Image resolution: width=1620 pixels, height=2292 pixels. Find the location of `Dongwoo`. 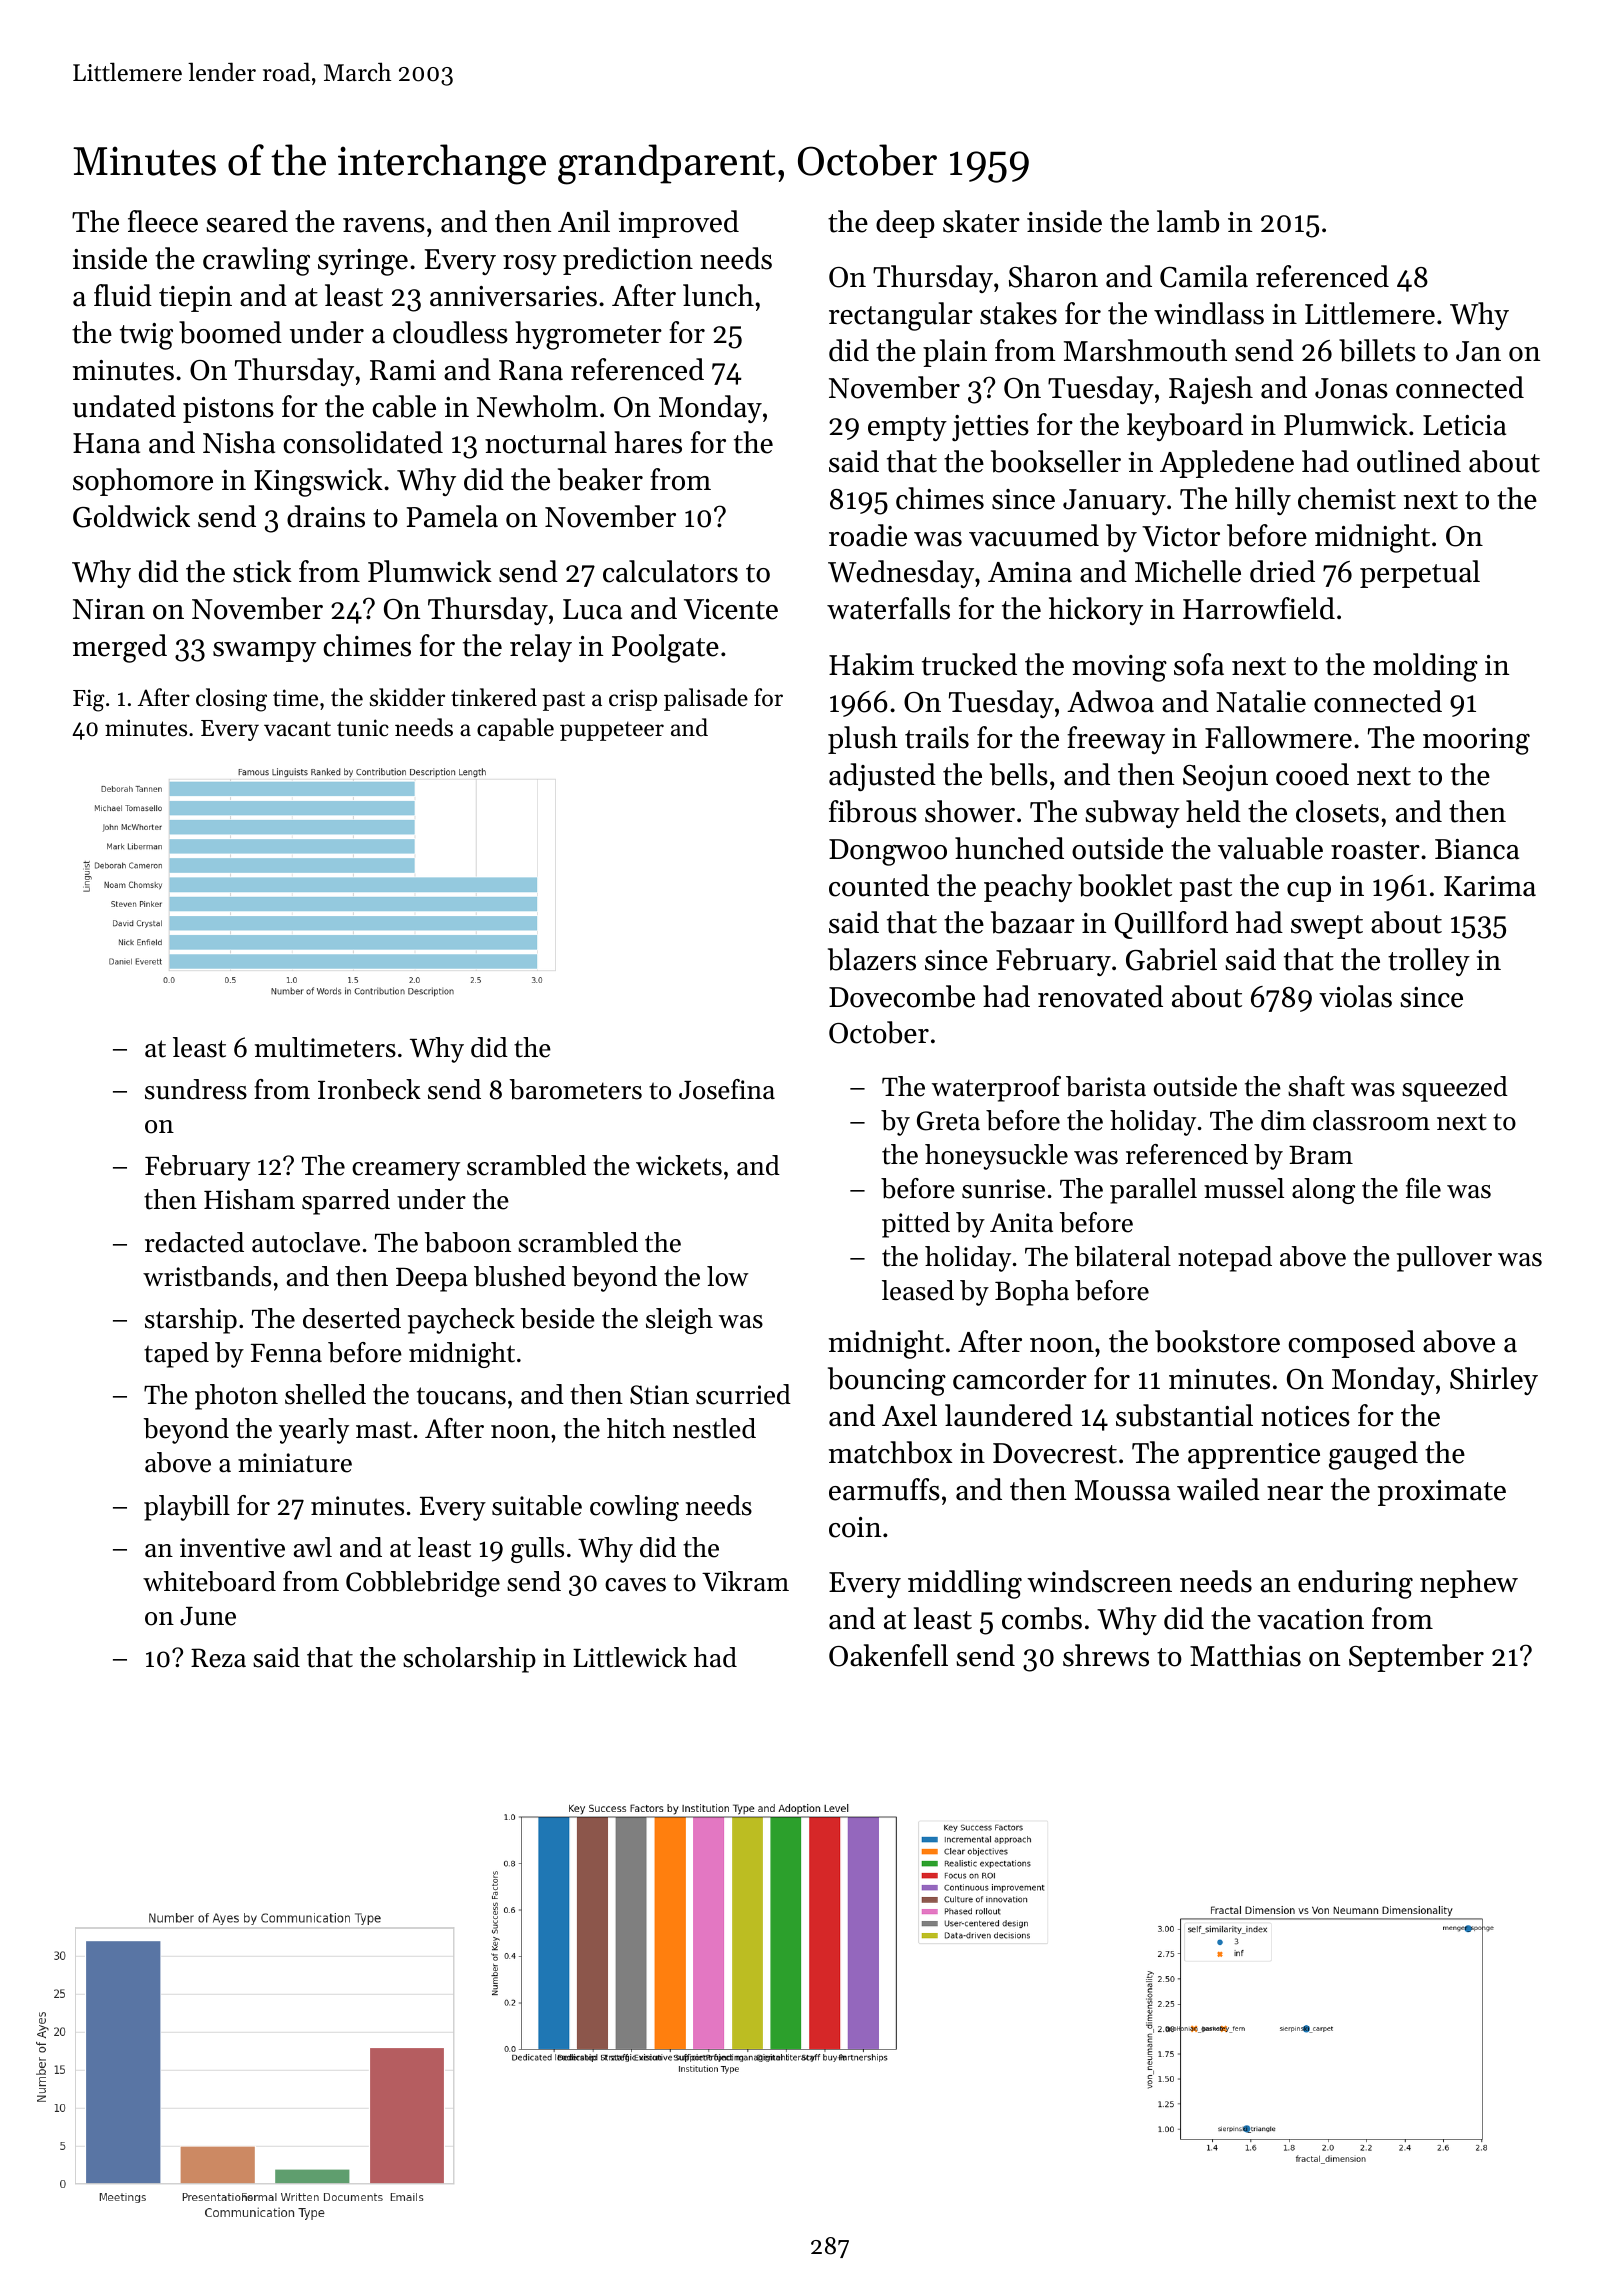

Dongwoo is located at coordinates (888, 852).
